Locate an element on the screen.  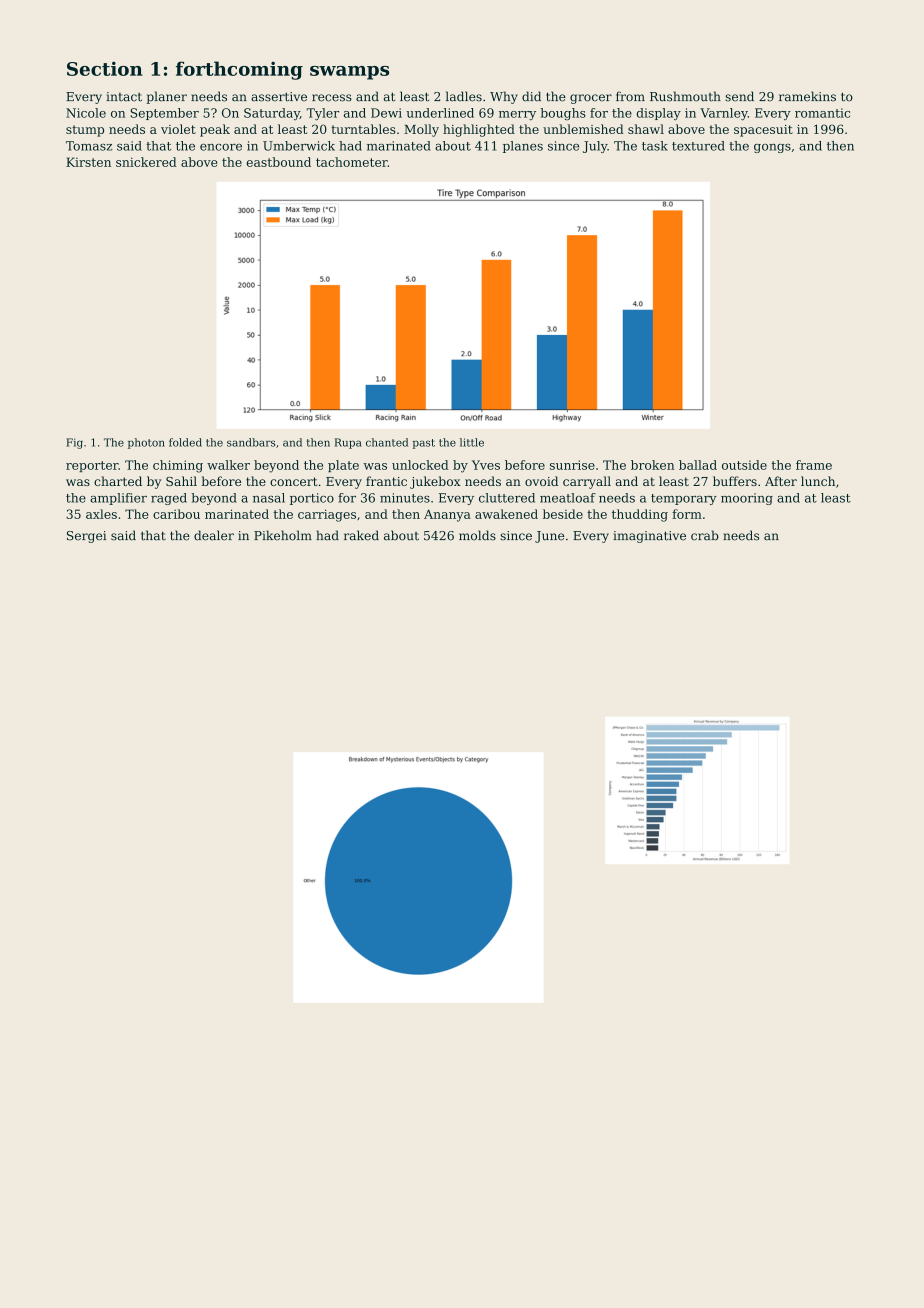
textured is located at coordinates (698, 146).
